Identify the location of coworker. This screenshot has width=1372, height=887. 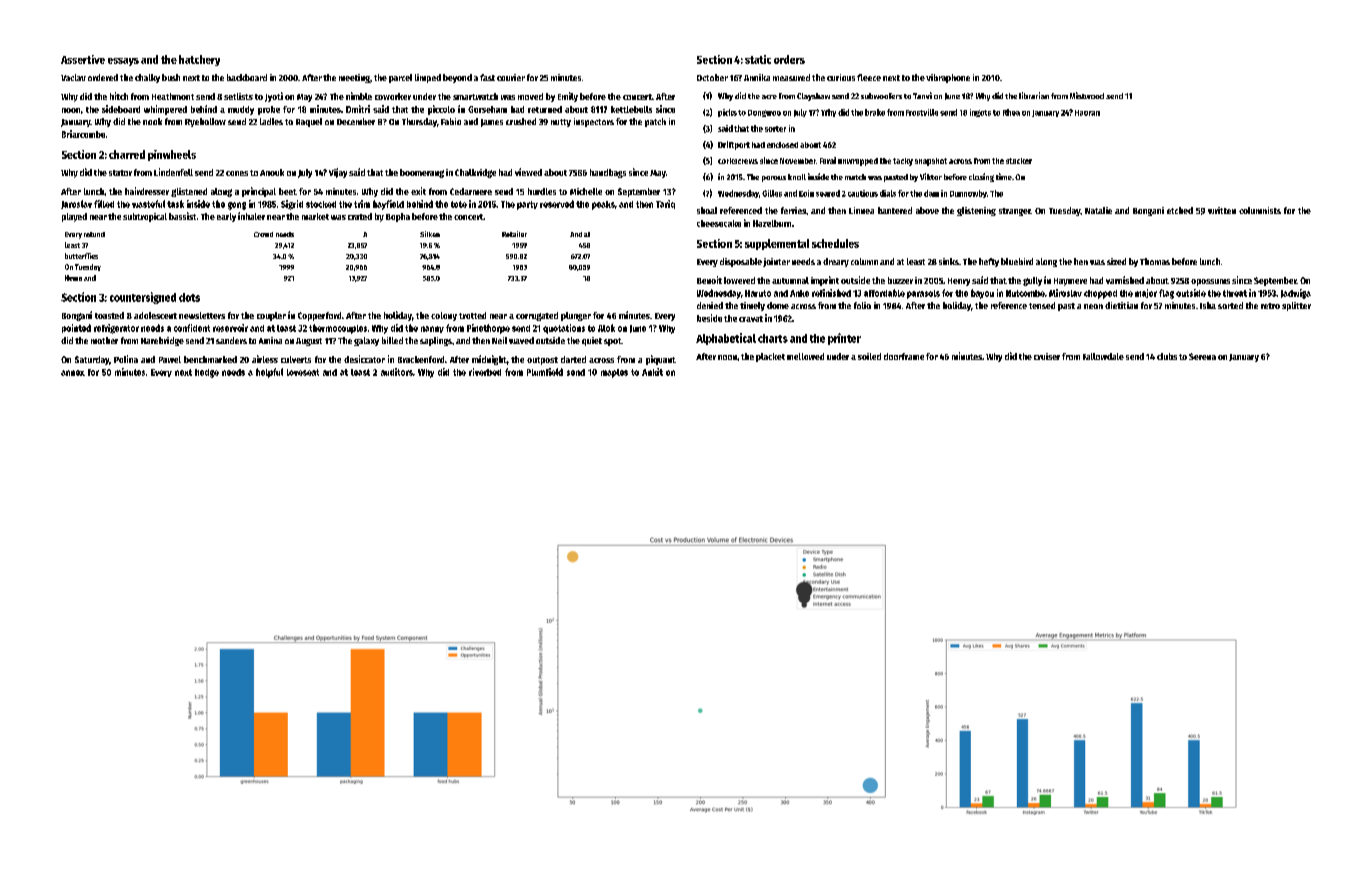
(393, 96).
